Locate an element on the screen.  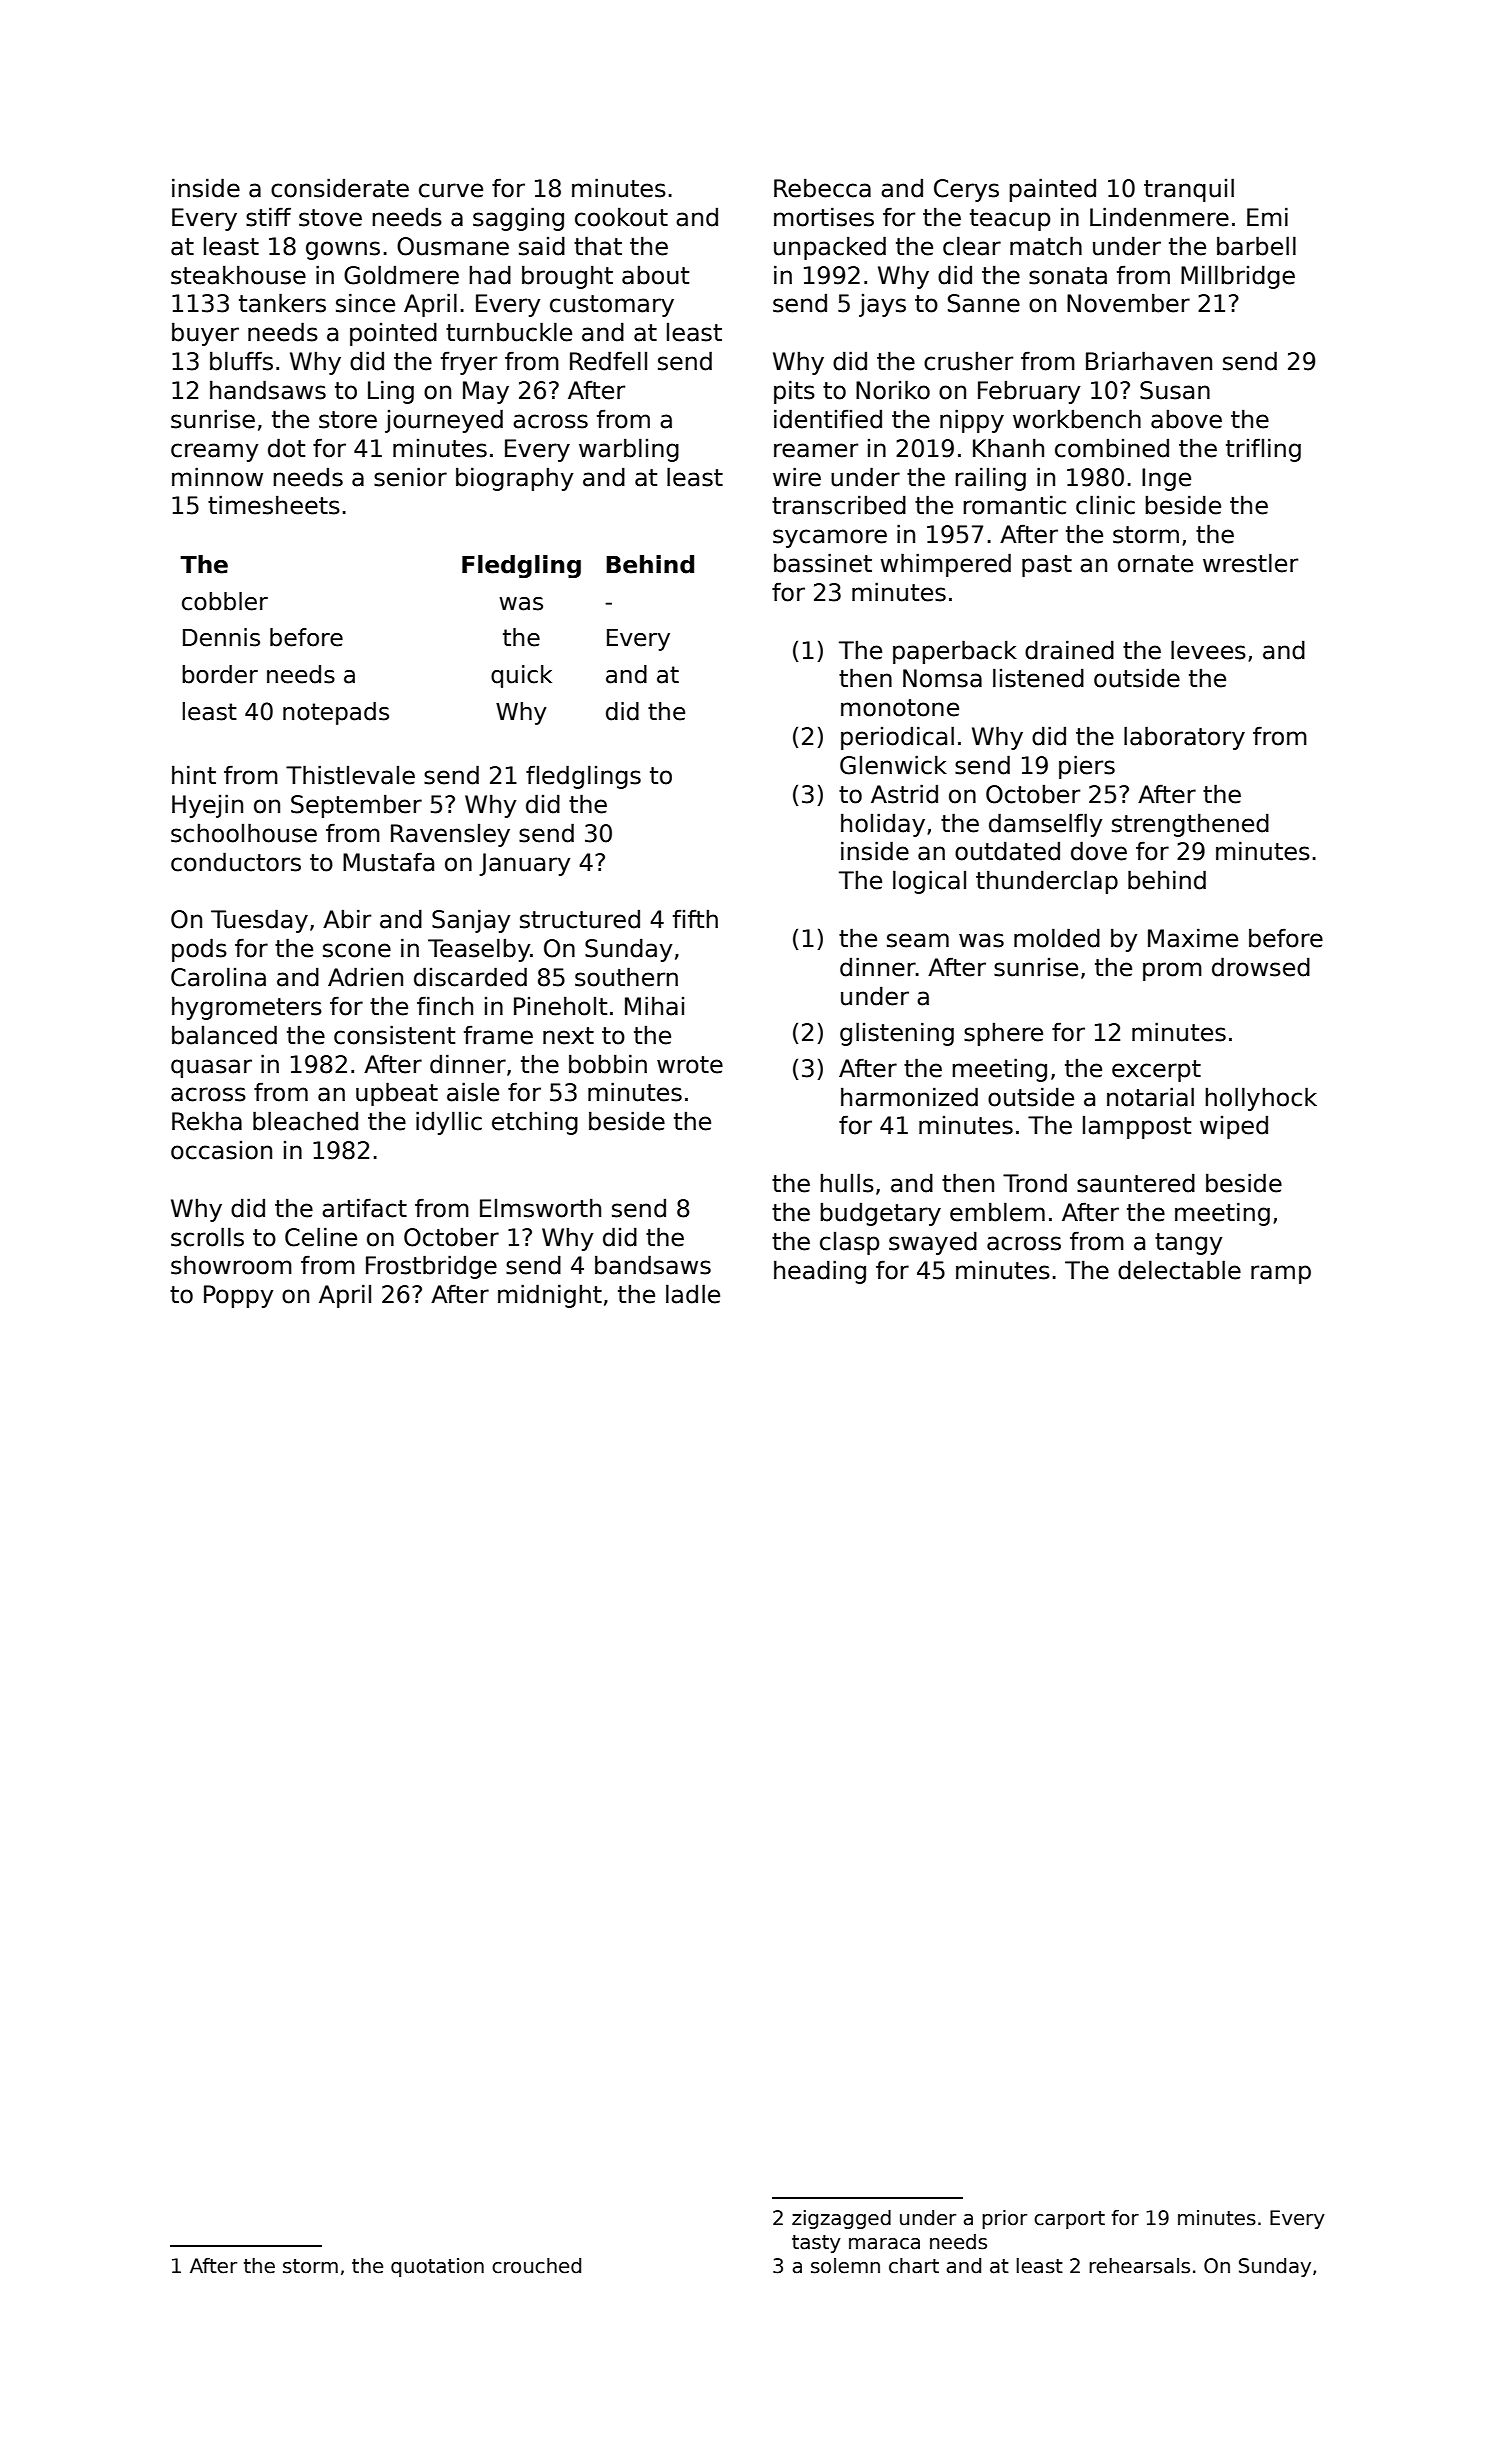
tangy is located at coordinates (1189, 1244).
